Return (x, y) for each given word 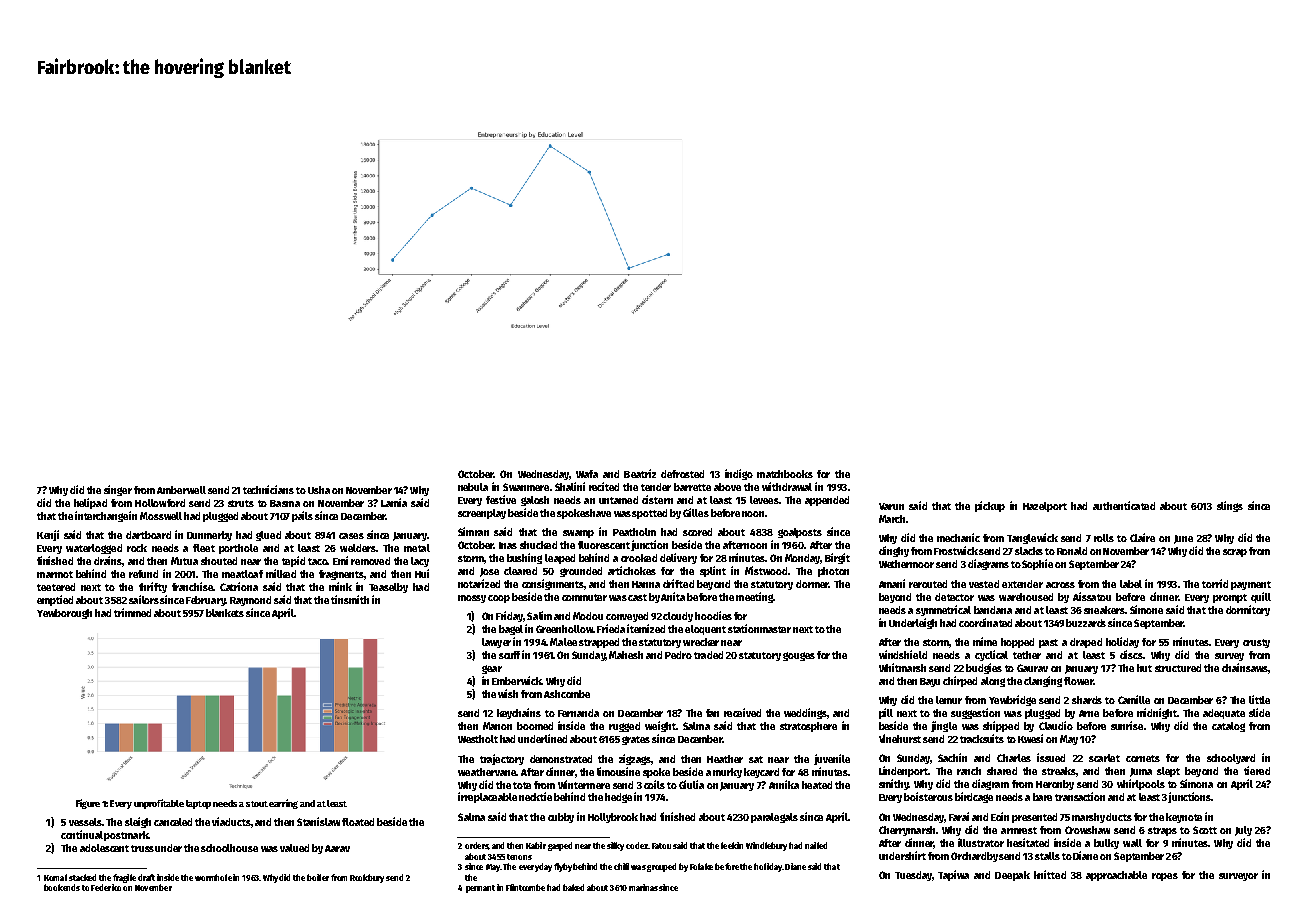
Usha (319, 490)
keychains (519, 713)
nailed (816, 845)
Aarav (337, 848)
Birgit (837, 558)
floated (358, 822)
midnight (1157, 713)
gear (492, 669)
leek (729, 845)
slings (1230, 506)
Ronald (1072, 551)
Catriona (239, 586)
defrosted (682, 474)
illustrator (981, 842)
